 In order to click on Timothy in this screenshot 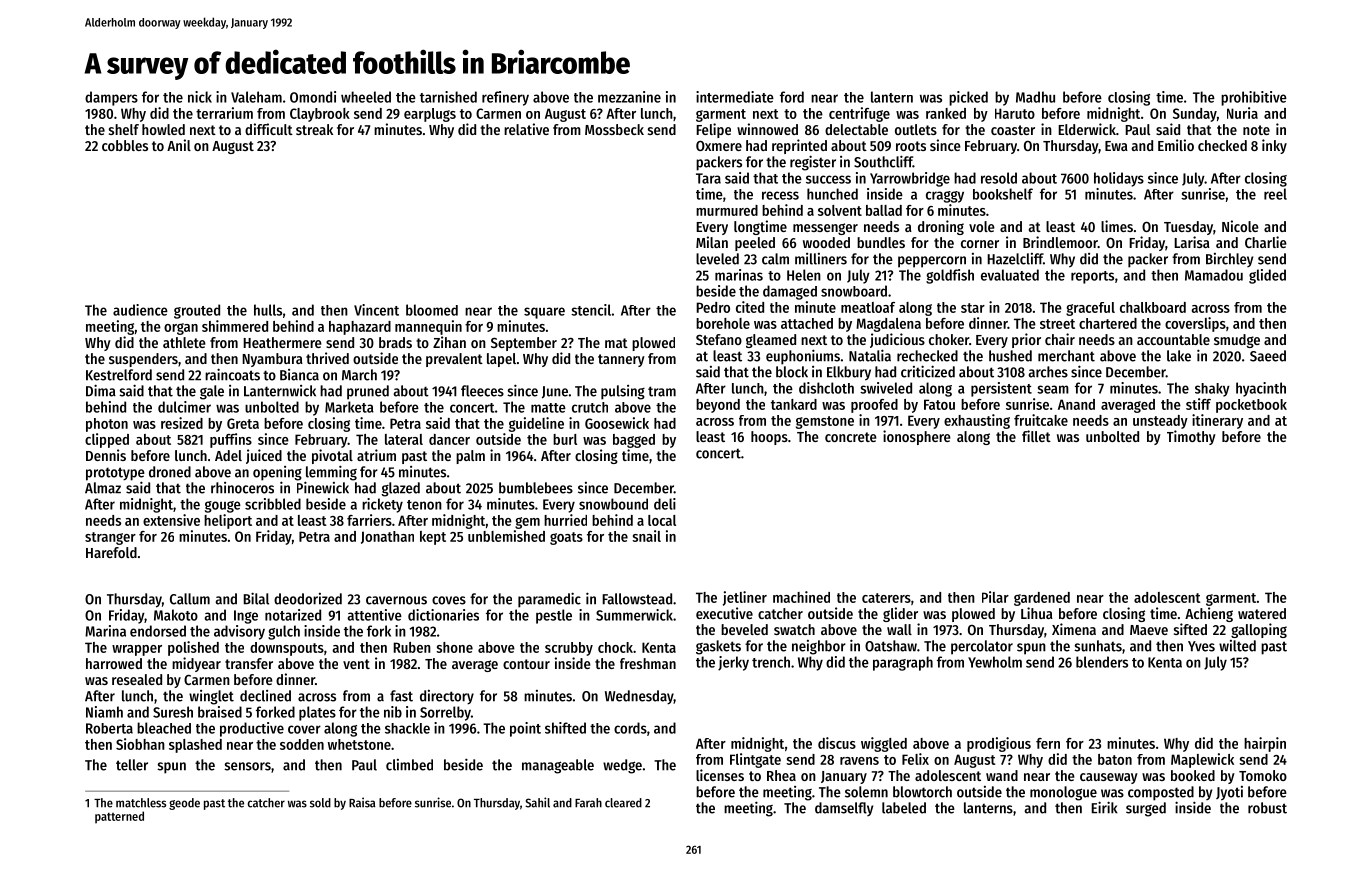, I will do `click(1191, 437)`.
